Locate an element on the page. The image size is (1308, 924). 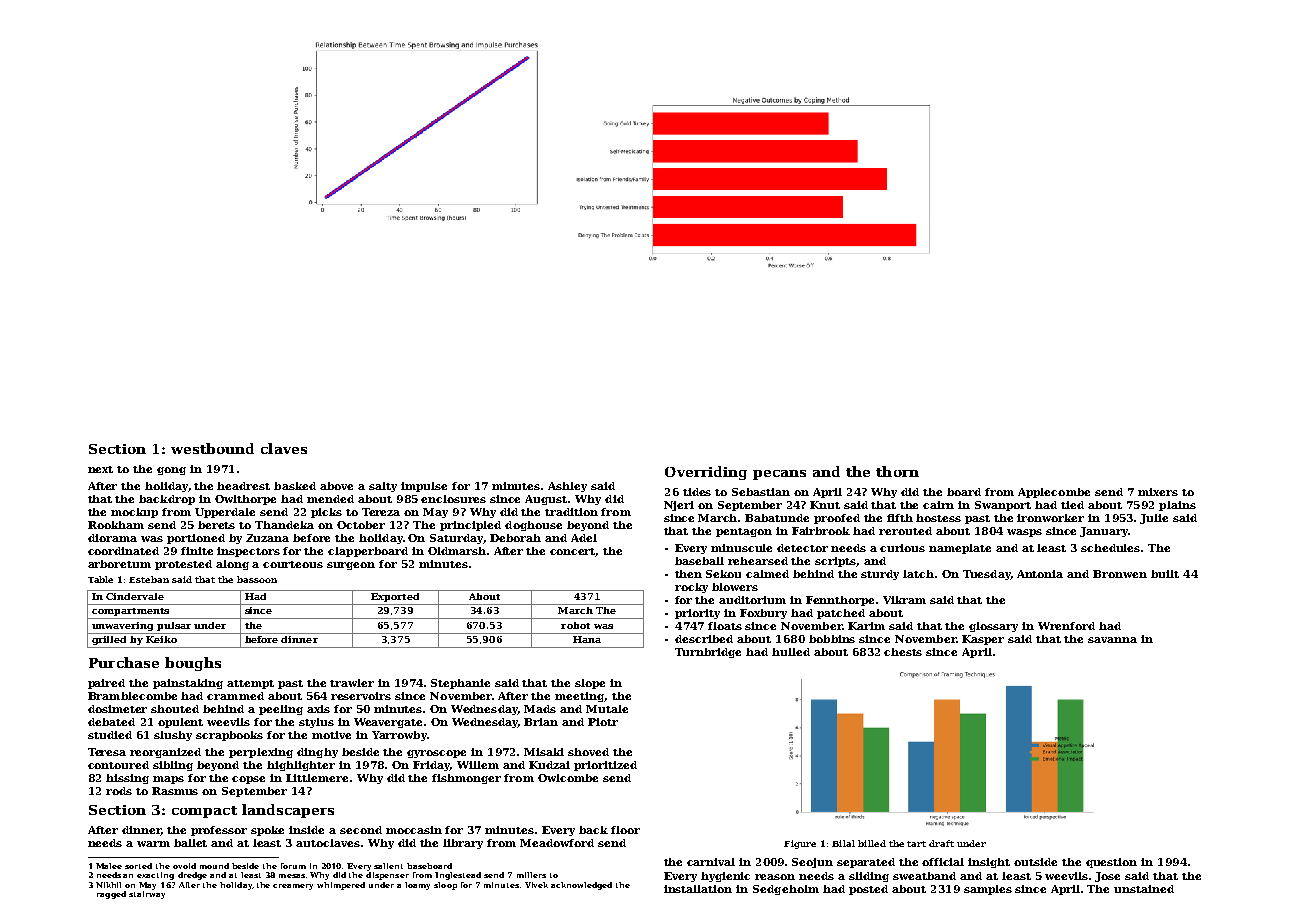
westbound is located at coordinates (212, 448).
